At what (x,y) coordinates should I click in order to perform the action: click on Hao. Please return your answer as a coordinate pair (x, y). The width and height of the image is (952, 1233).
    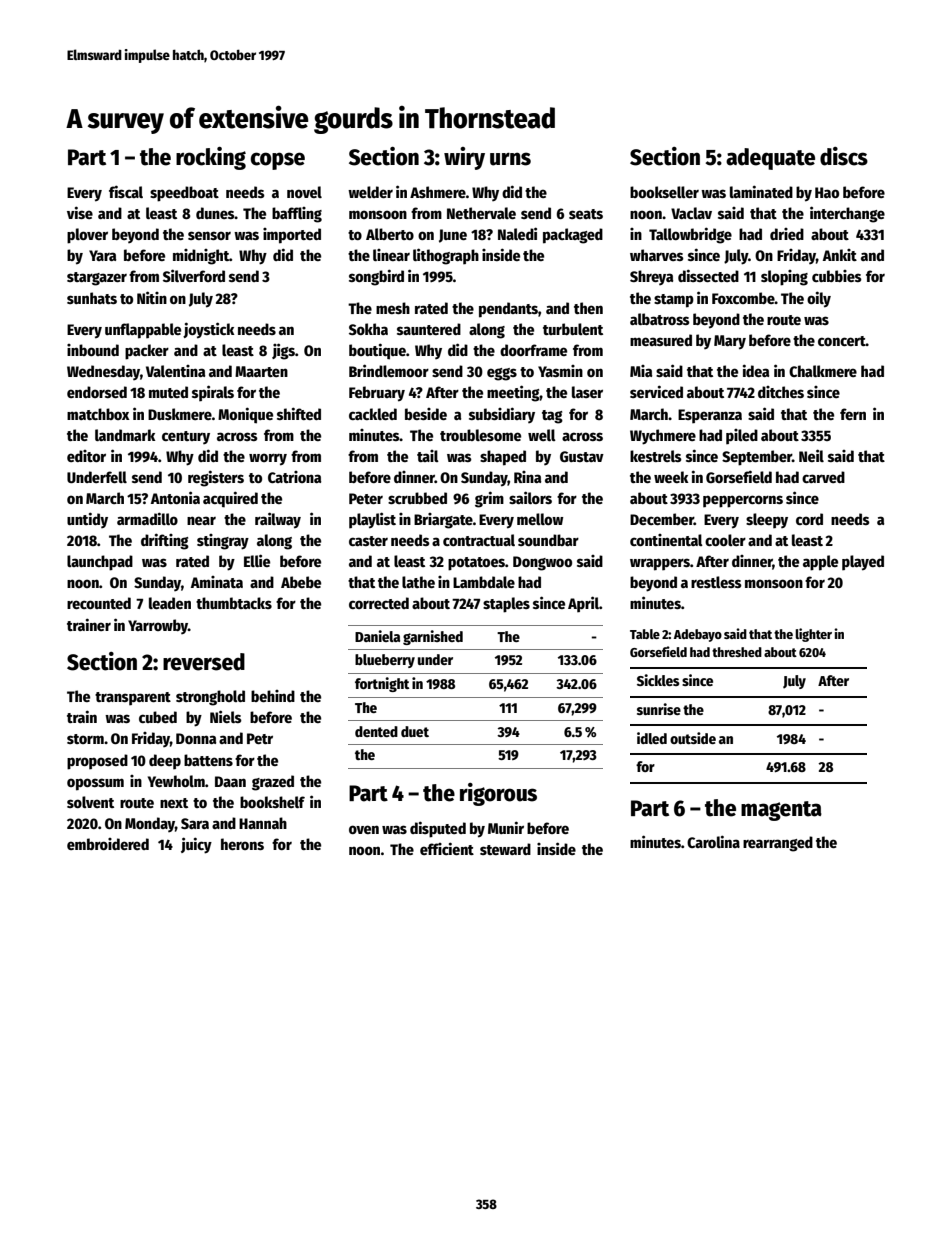
    Looking at the image, I should click on (827, 192).
